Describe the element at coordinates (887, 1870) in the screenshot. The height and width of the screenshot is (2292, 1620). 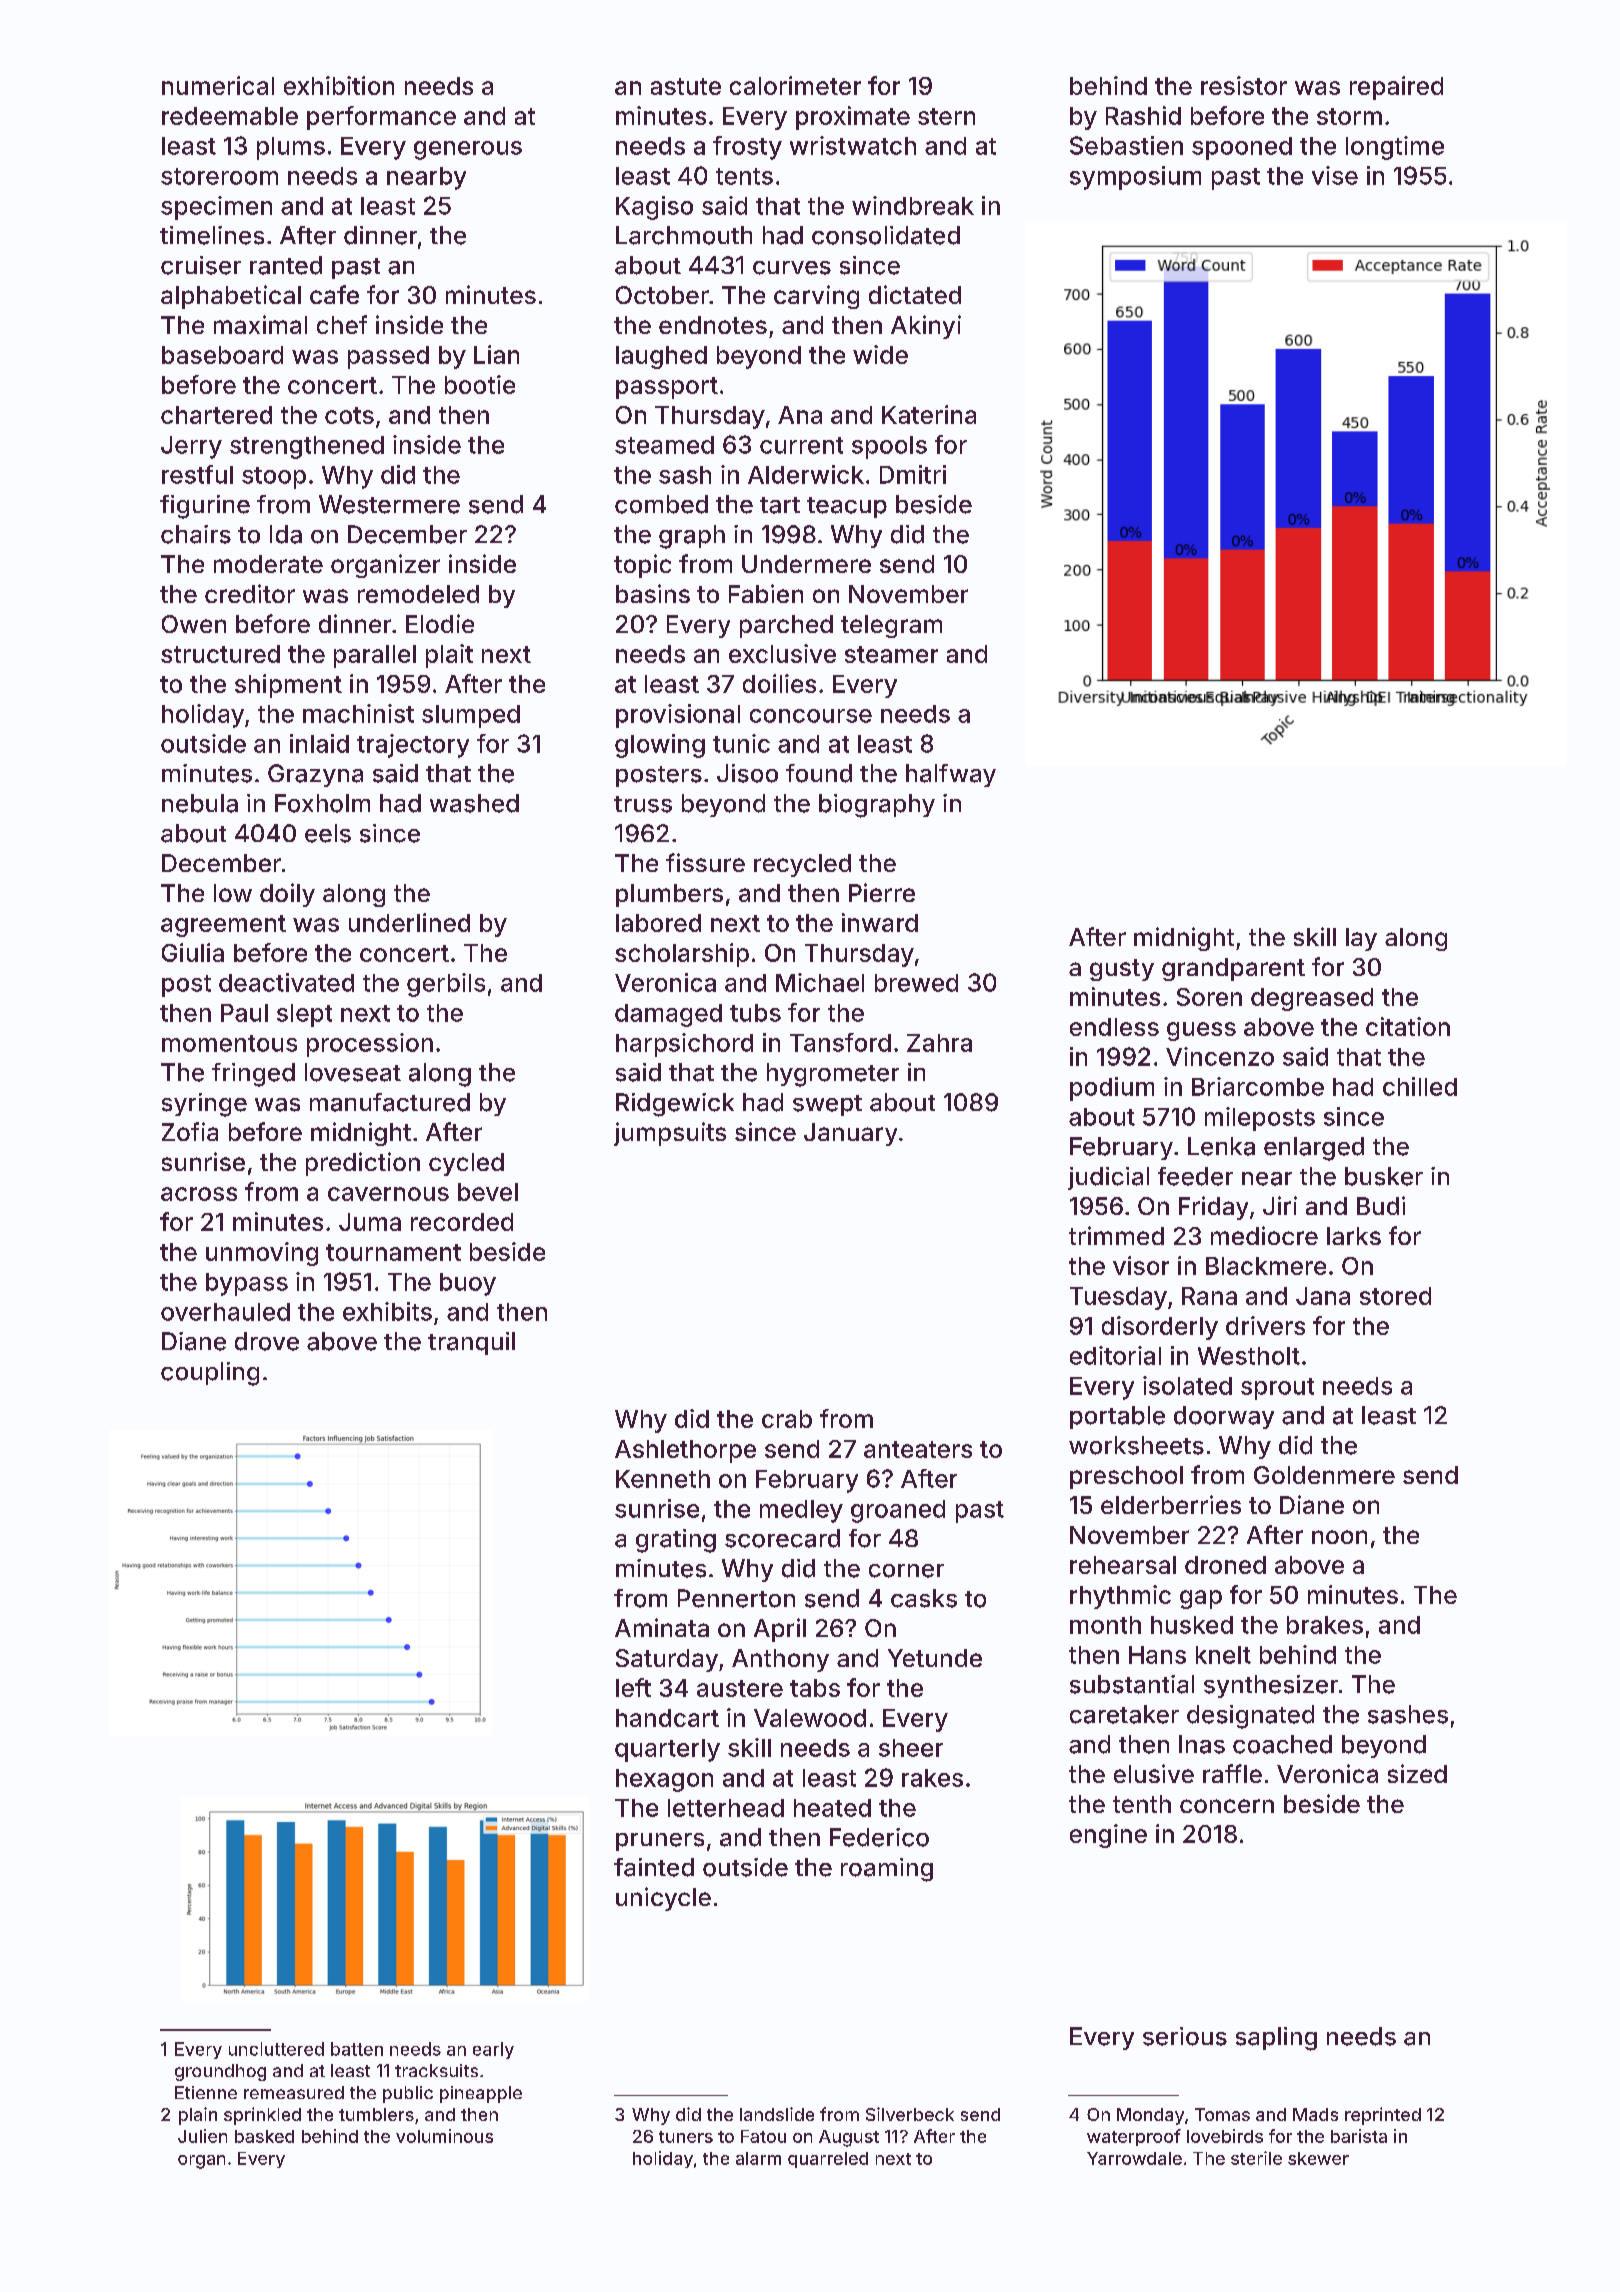
I see `roaming` at that location.
